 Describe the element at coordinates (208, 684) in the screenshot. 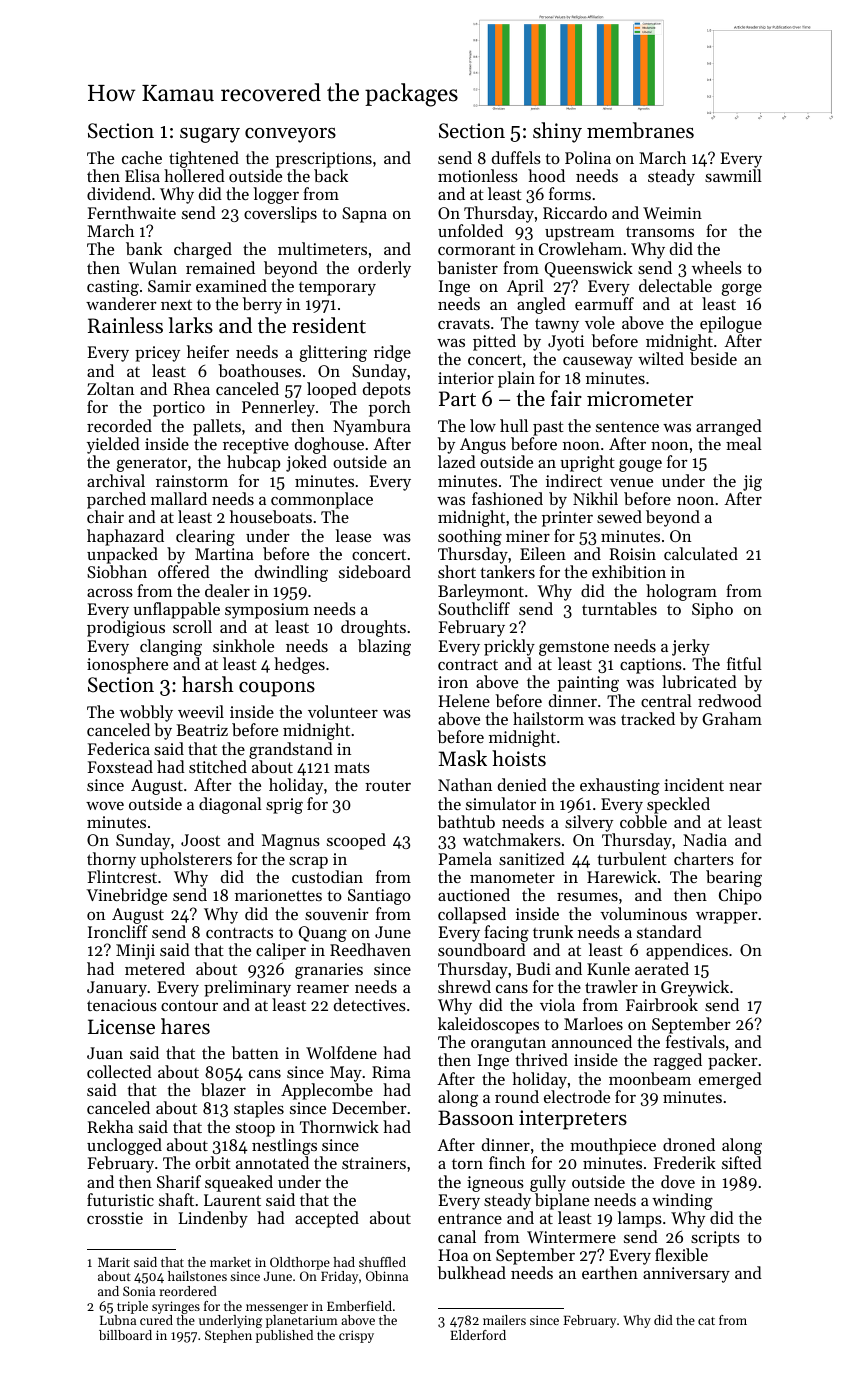

I see `harsh` at that location.
